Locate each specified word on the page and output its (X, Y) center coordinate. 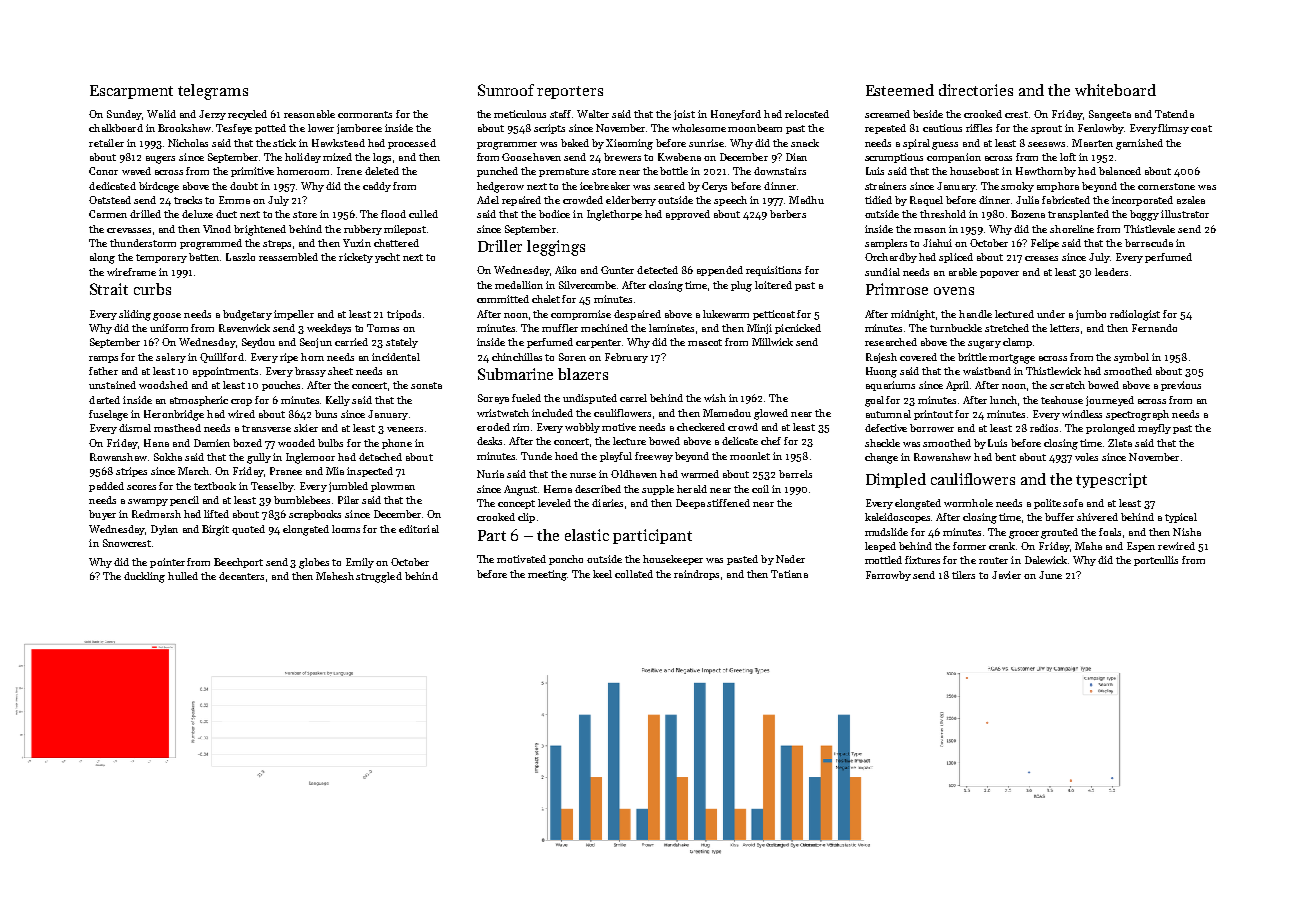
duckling (144, 577)
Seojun (316, 343)
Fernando (1154, 328)
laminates (671, 328)
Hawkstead (338, 143)
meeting (547, 575)
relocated (807, 114)
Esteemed (900, 90)
